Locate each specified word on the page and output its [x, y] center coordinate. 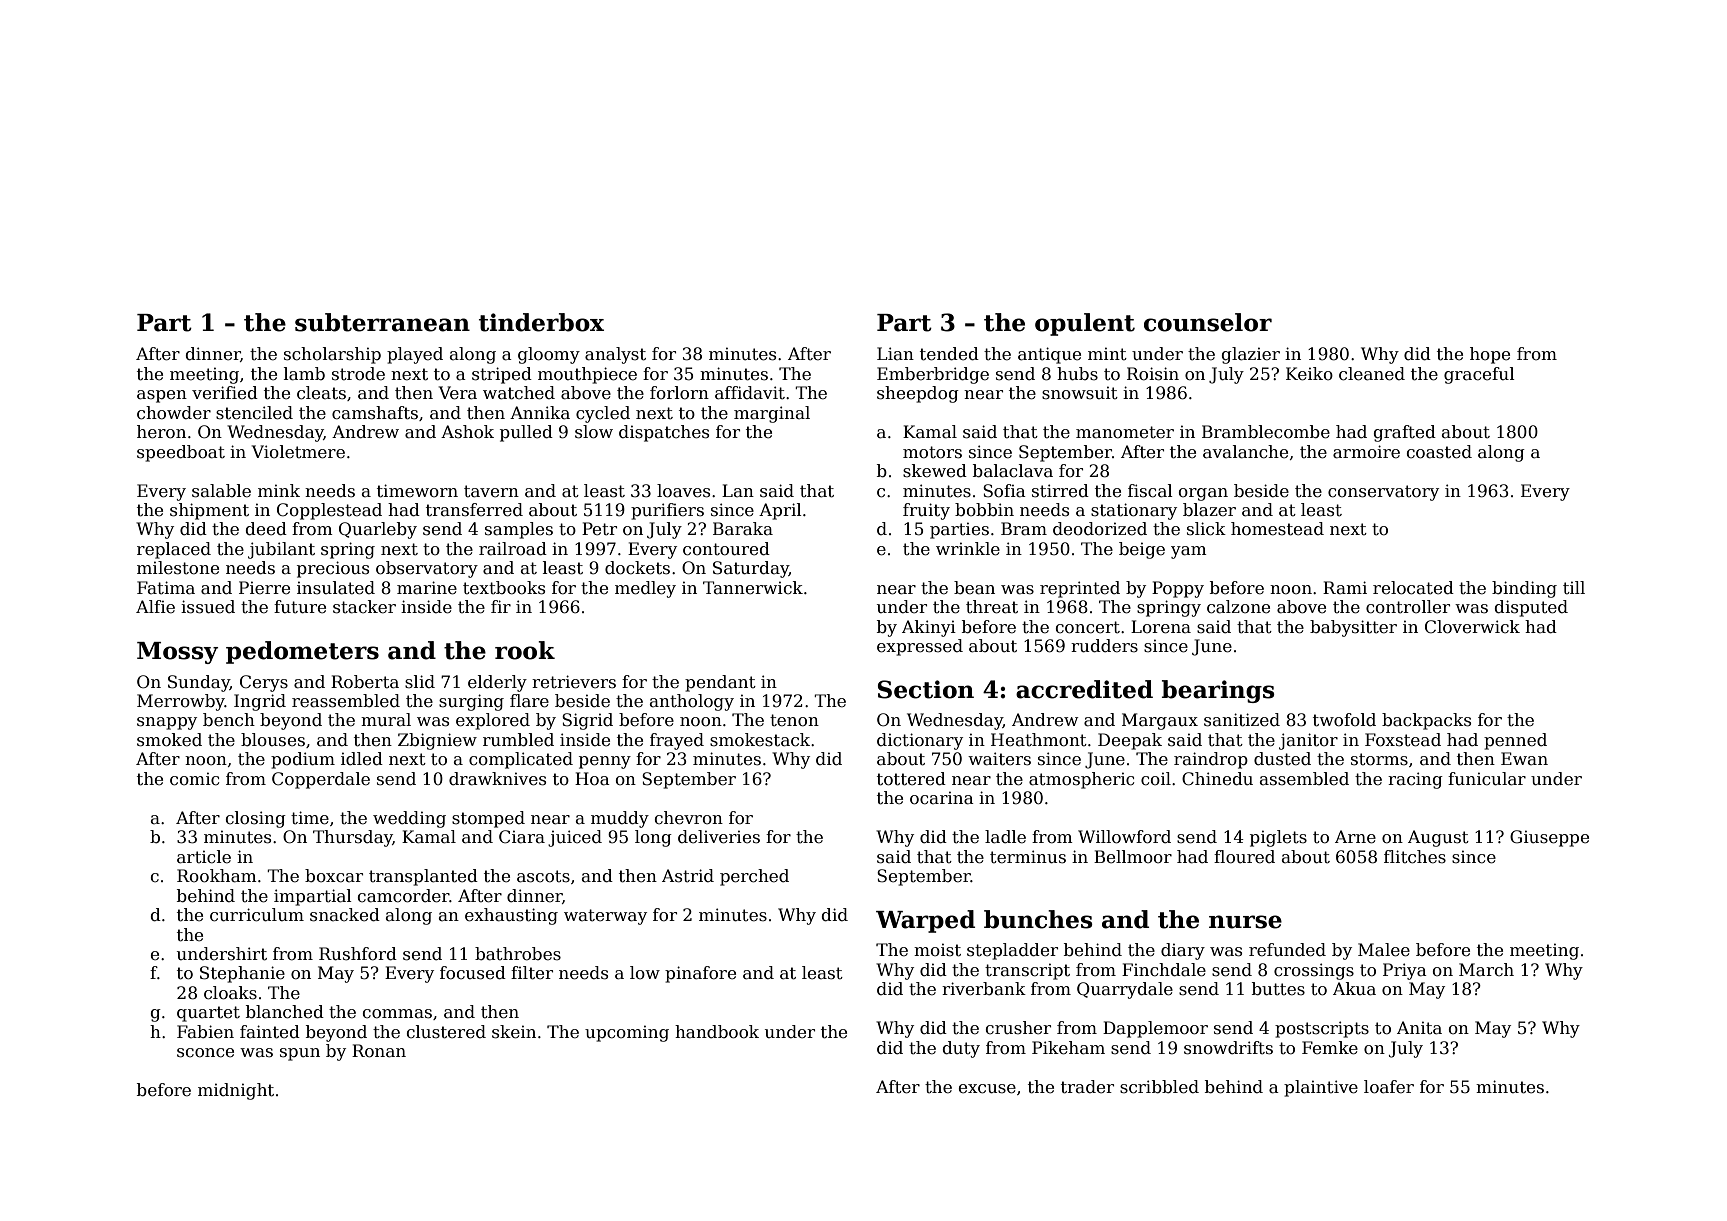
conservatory [1383, 493]
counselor [1208, 322]
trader [1087, 1087]
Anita [1419, 1028]
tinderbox [541, 322]
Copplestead [329, 511]
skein [514, 1032]
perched [754, 877]
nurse [1245, 922]
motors [932, 452]
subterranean [382, 322]
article [204, 857]
